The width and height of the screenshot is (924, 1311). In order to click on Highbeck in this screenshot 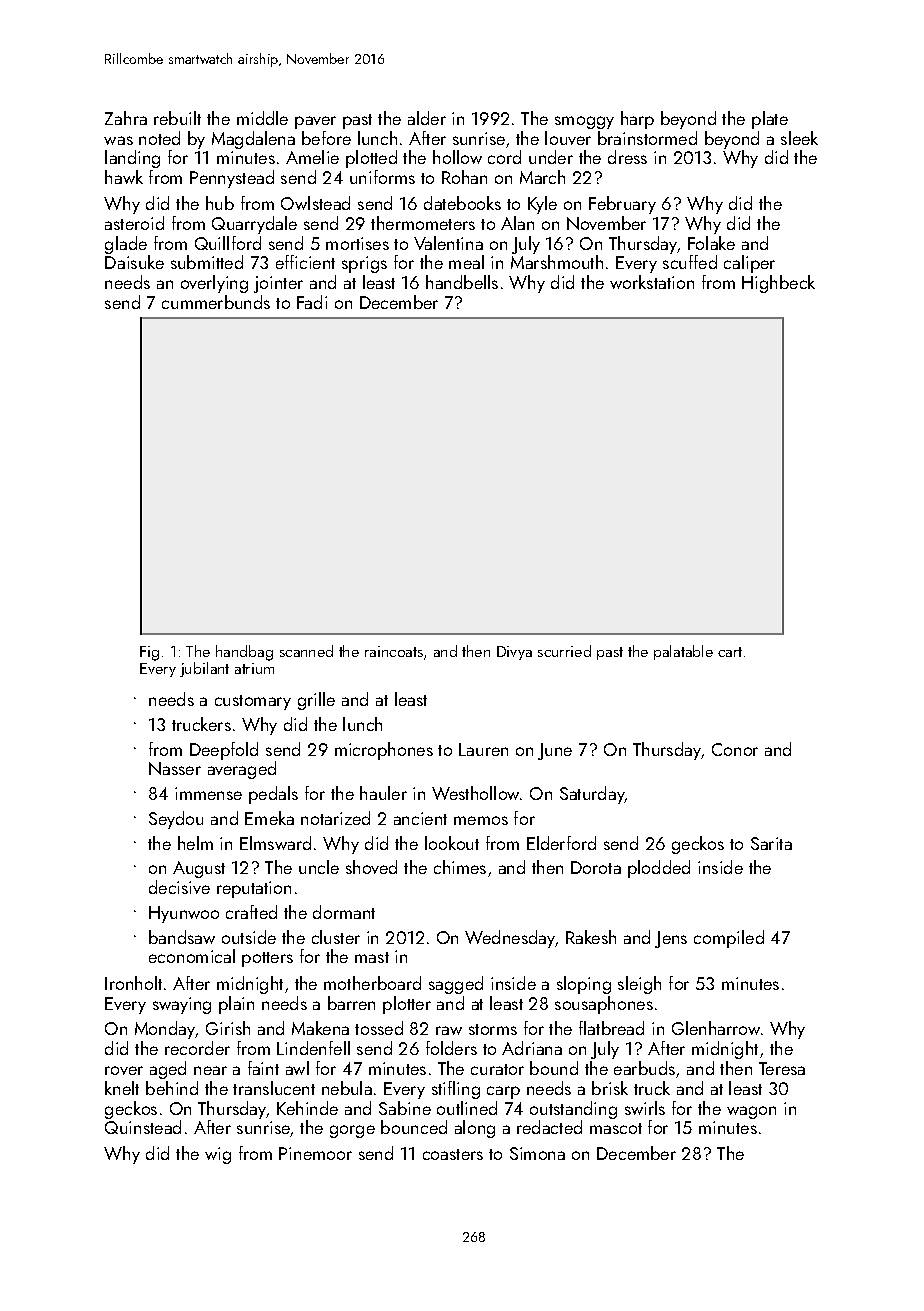, I will do `click(778, 284)`.
